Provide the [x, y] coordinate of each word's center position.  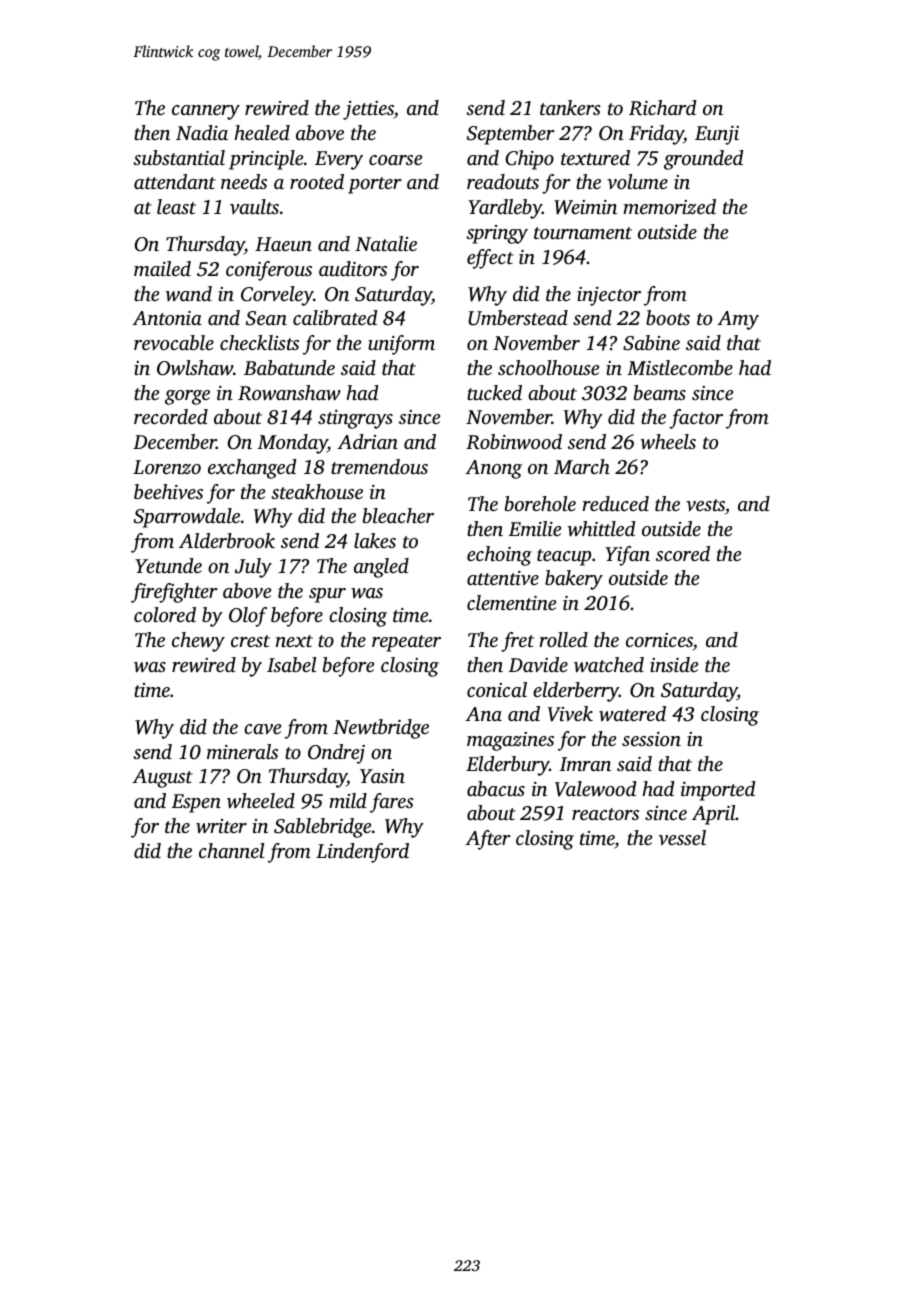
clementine [511, 602]
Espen [196, 803]
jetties [368, 110]
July [253, 568]
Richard [662, 108]
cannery [206, 112]
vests [705, 505]
